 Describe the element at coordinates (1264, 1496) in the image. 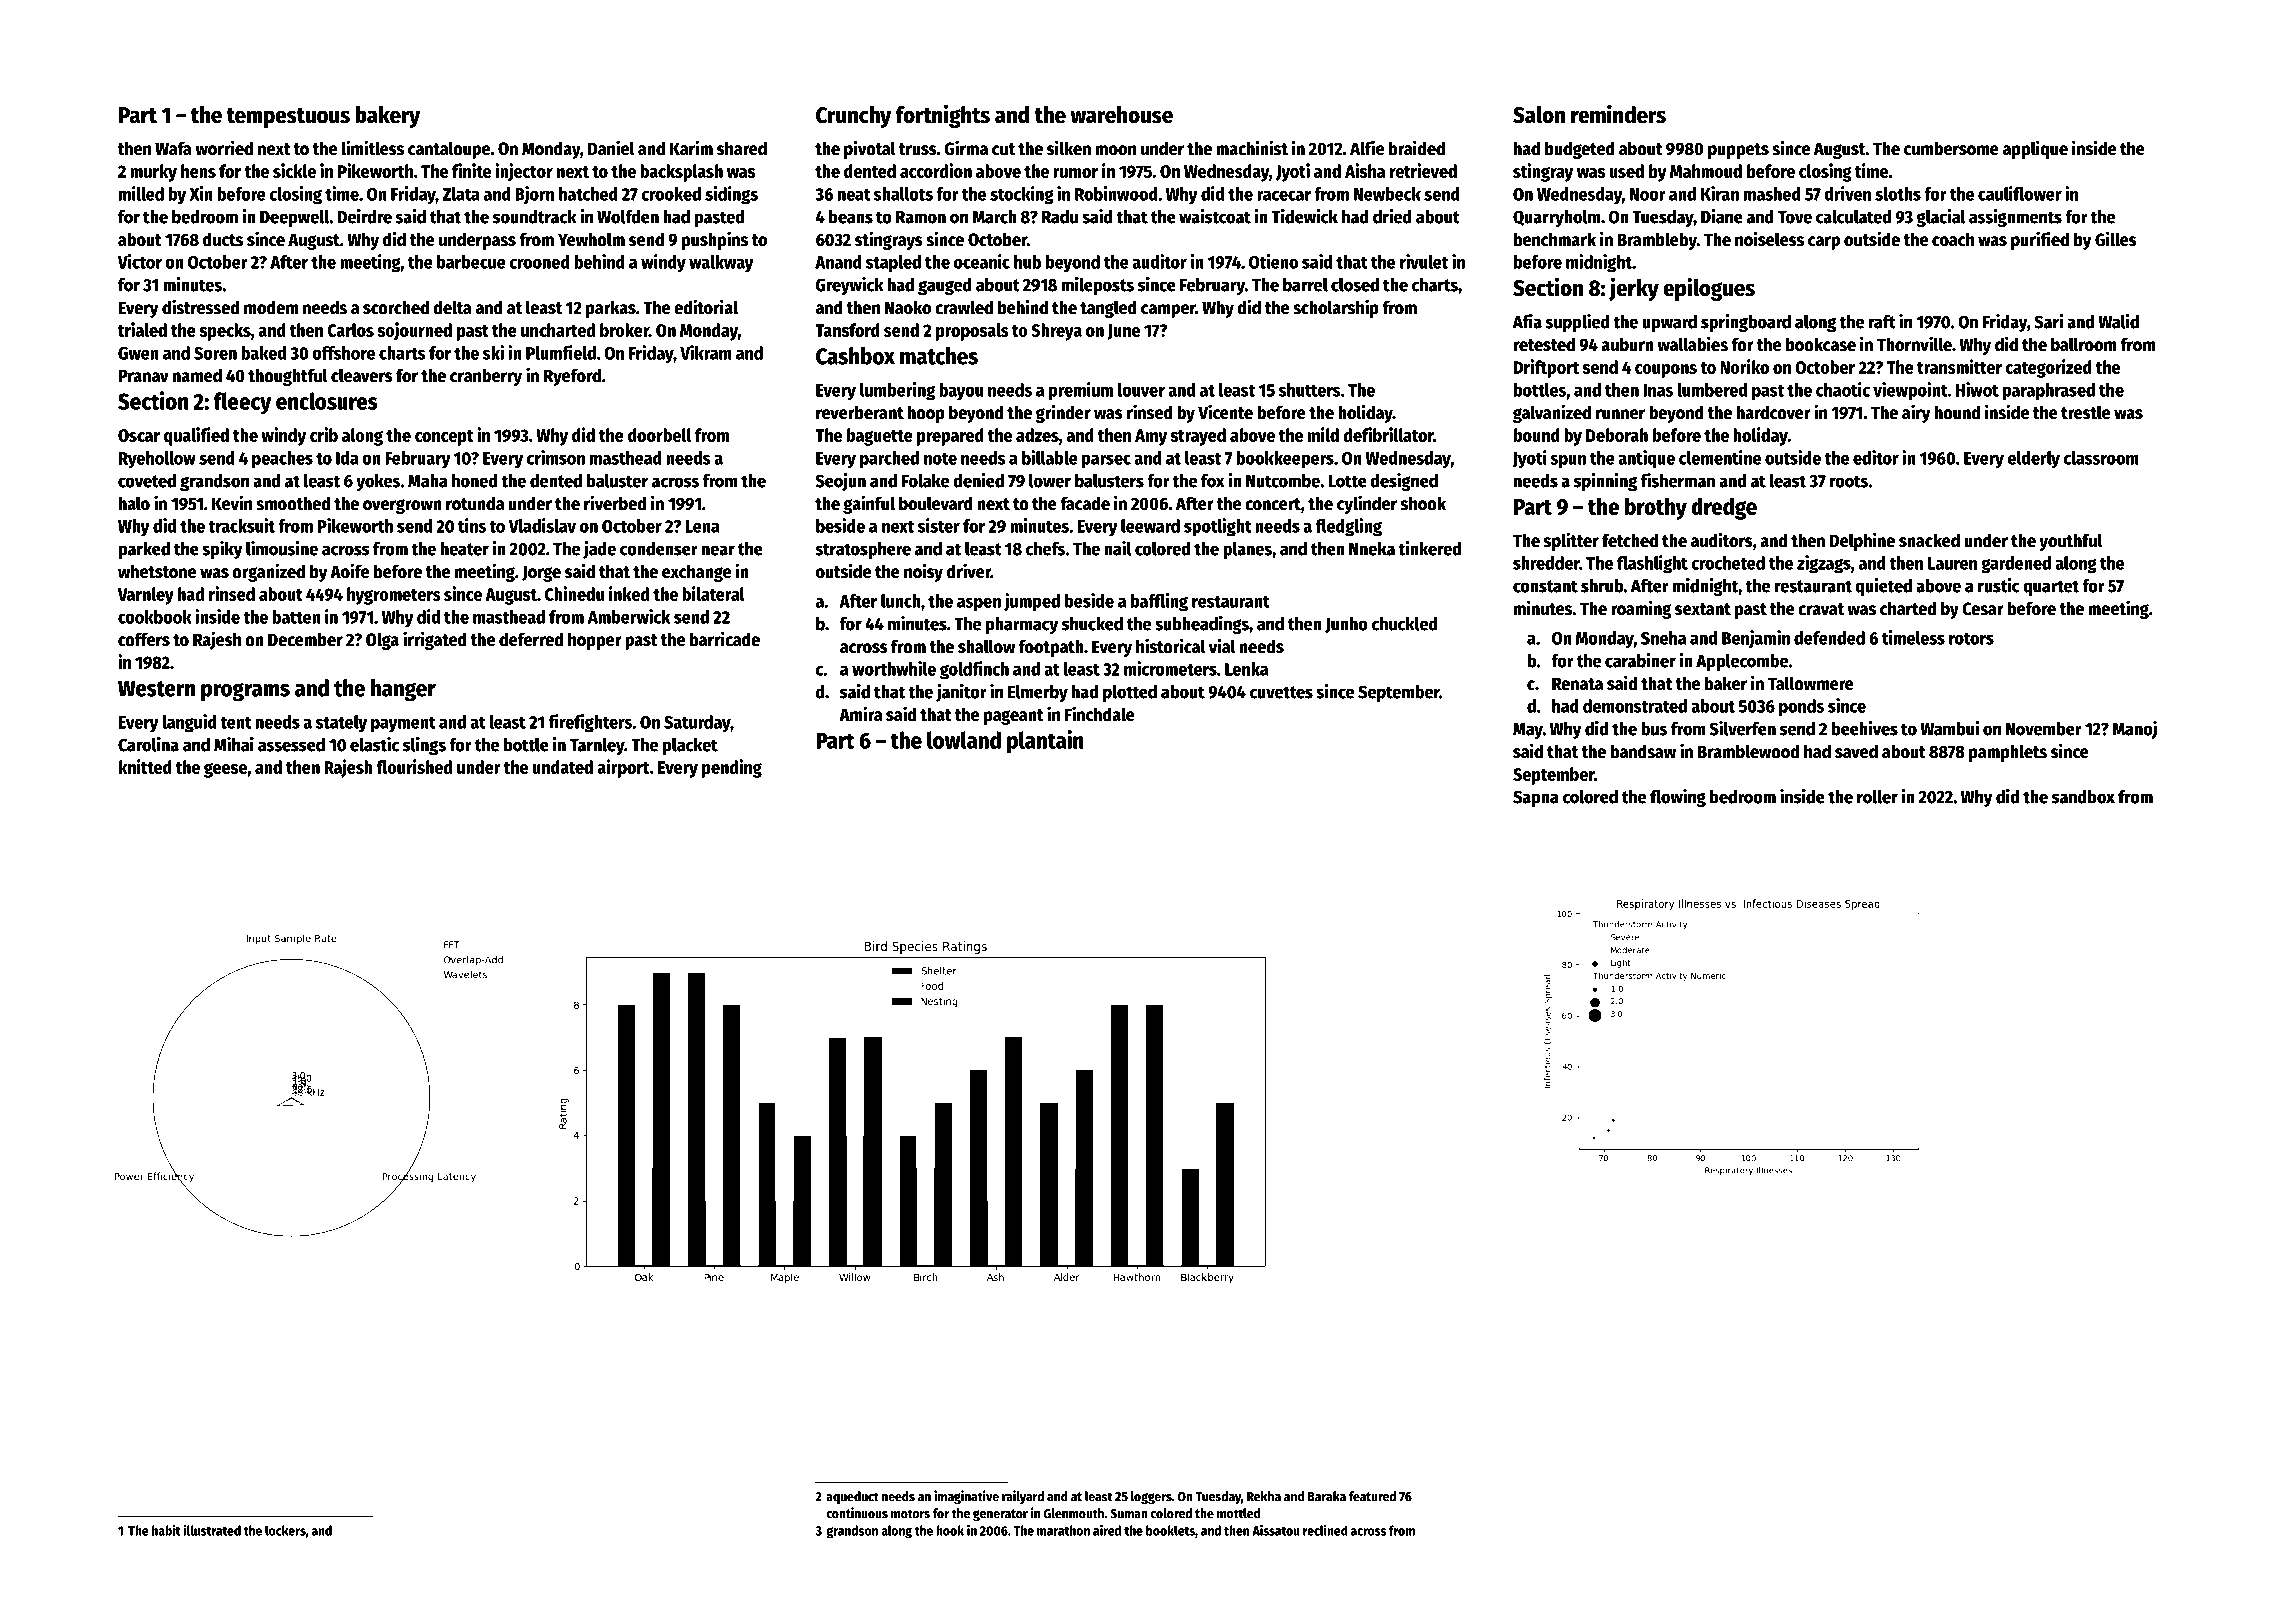

I see `Rekha` at that location.
